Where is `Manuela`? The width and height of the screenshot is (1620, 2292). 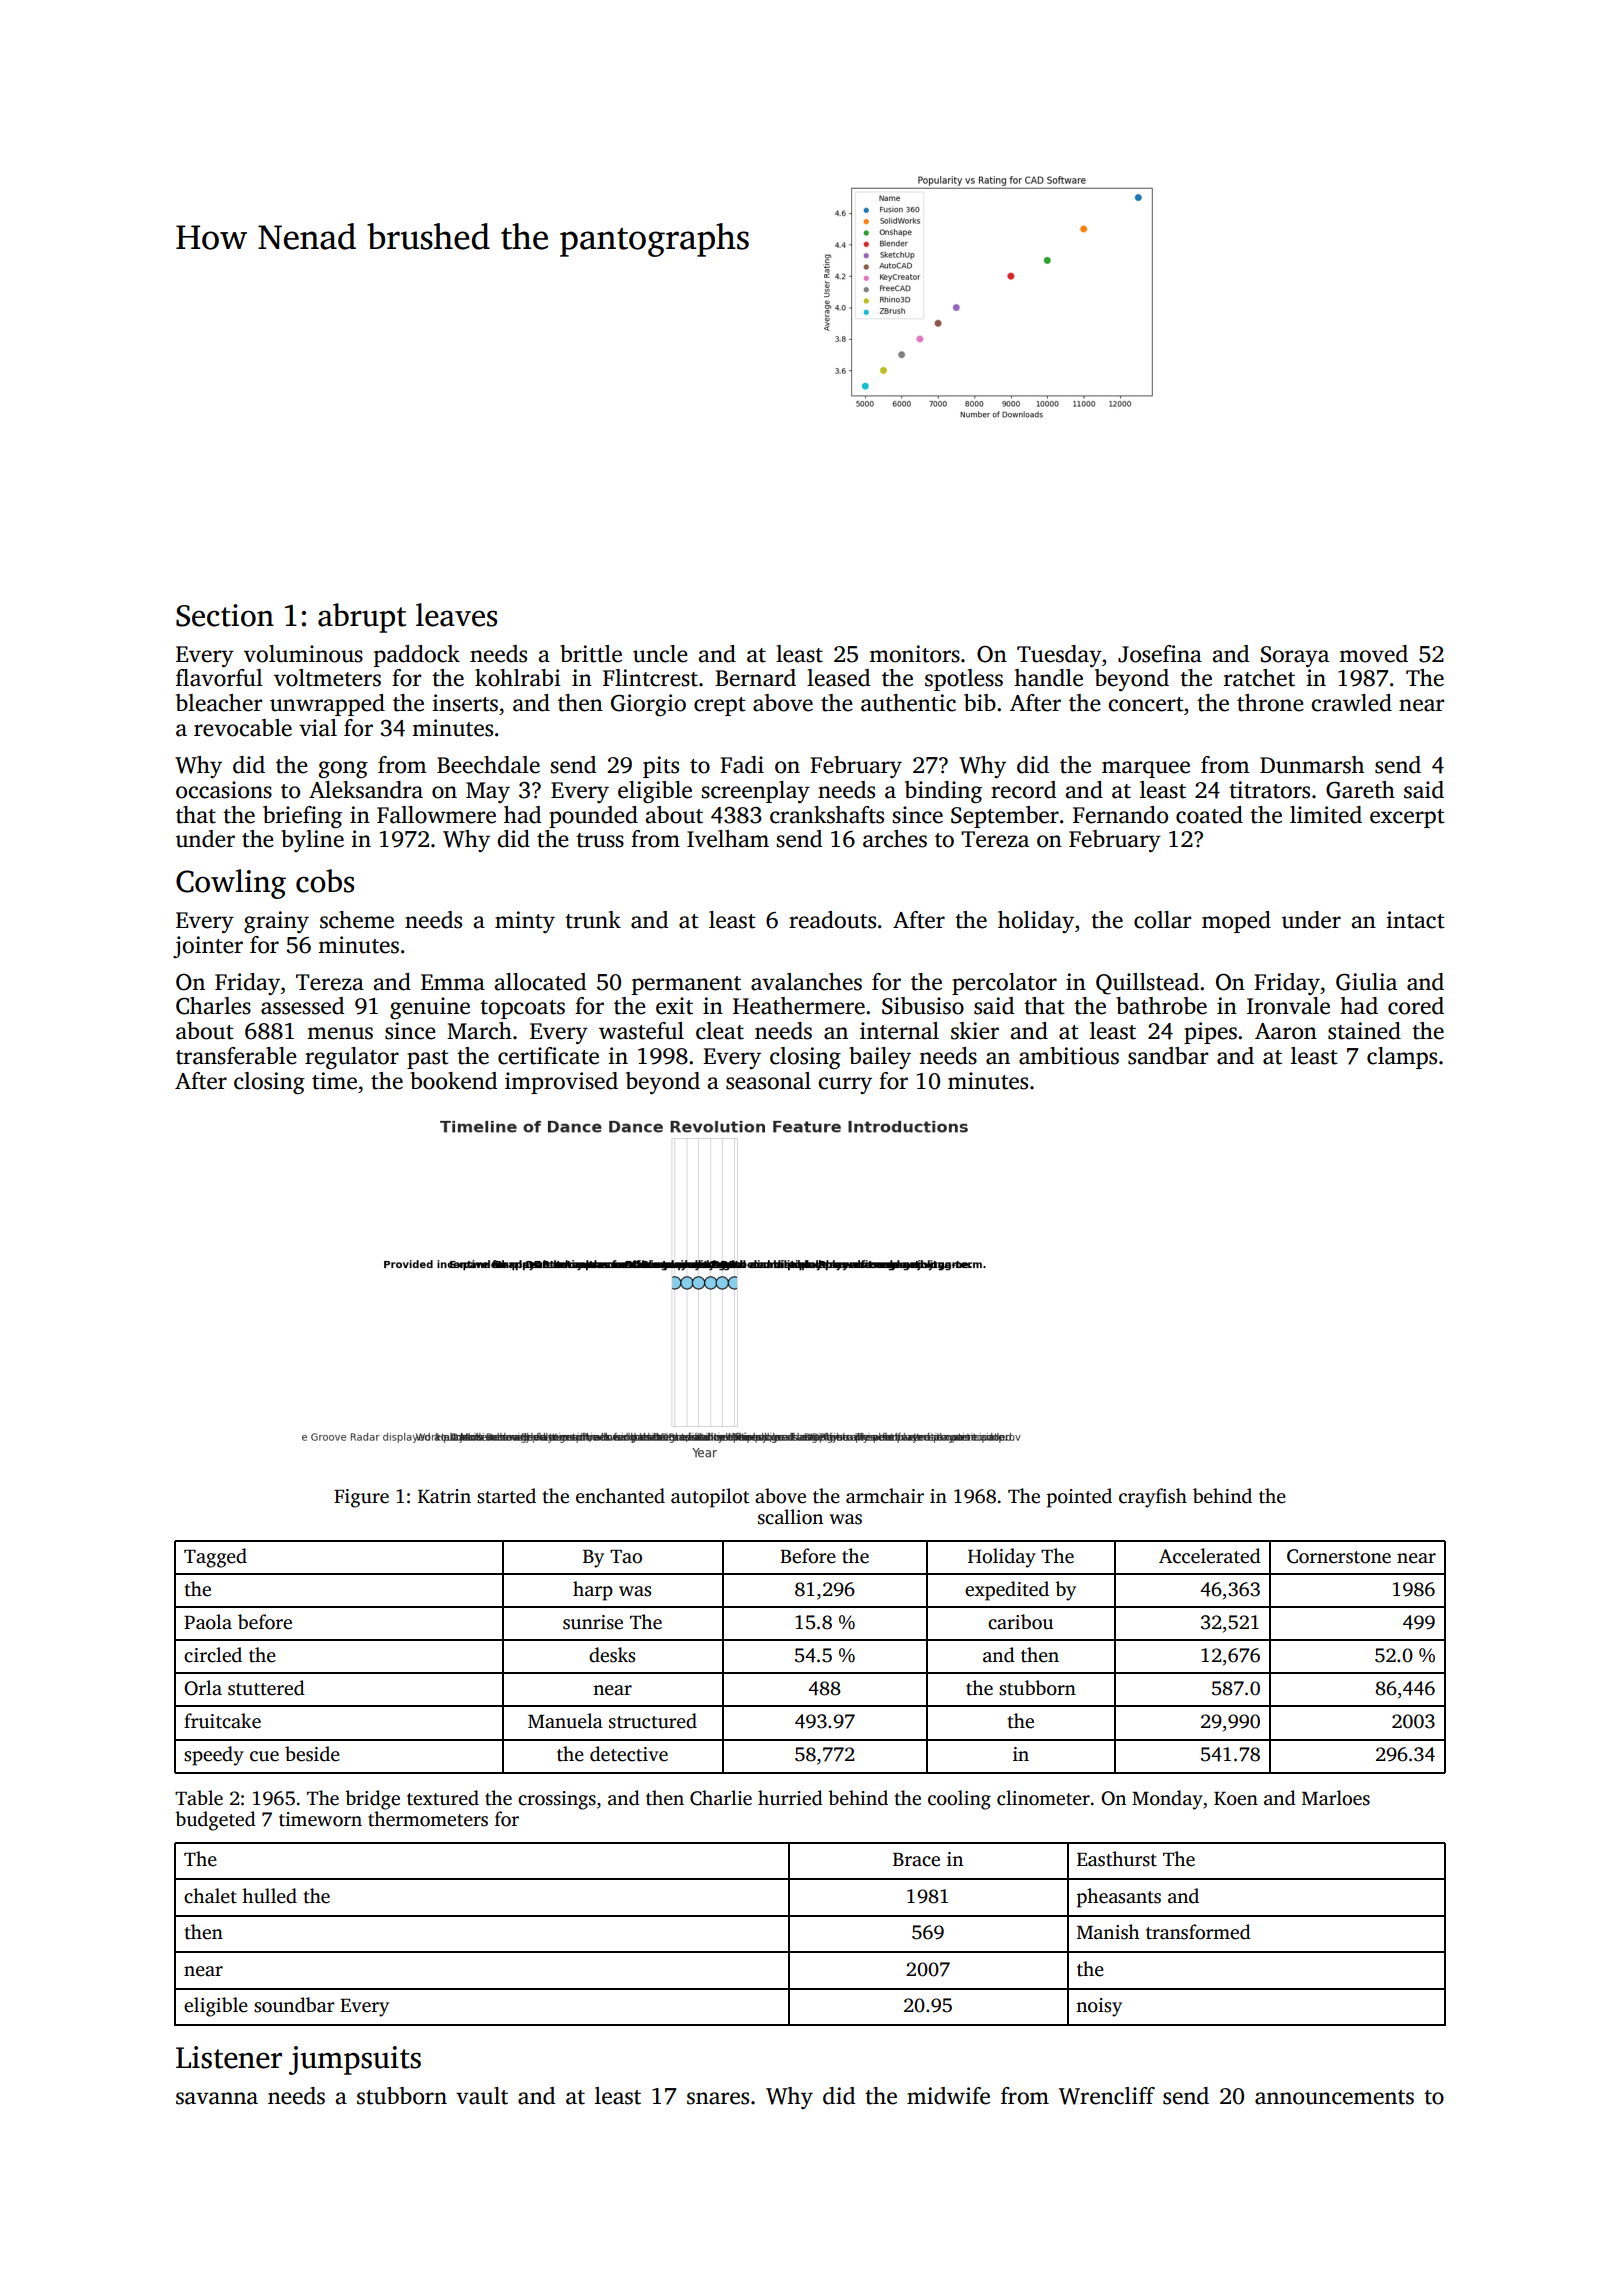 Manuela is located at coordinates (565, 1721).
